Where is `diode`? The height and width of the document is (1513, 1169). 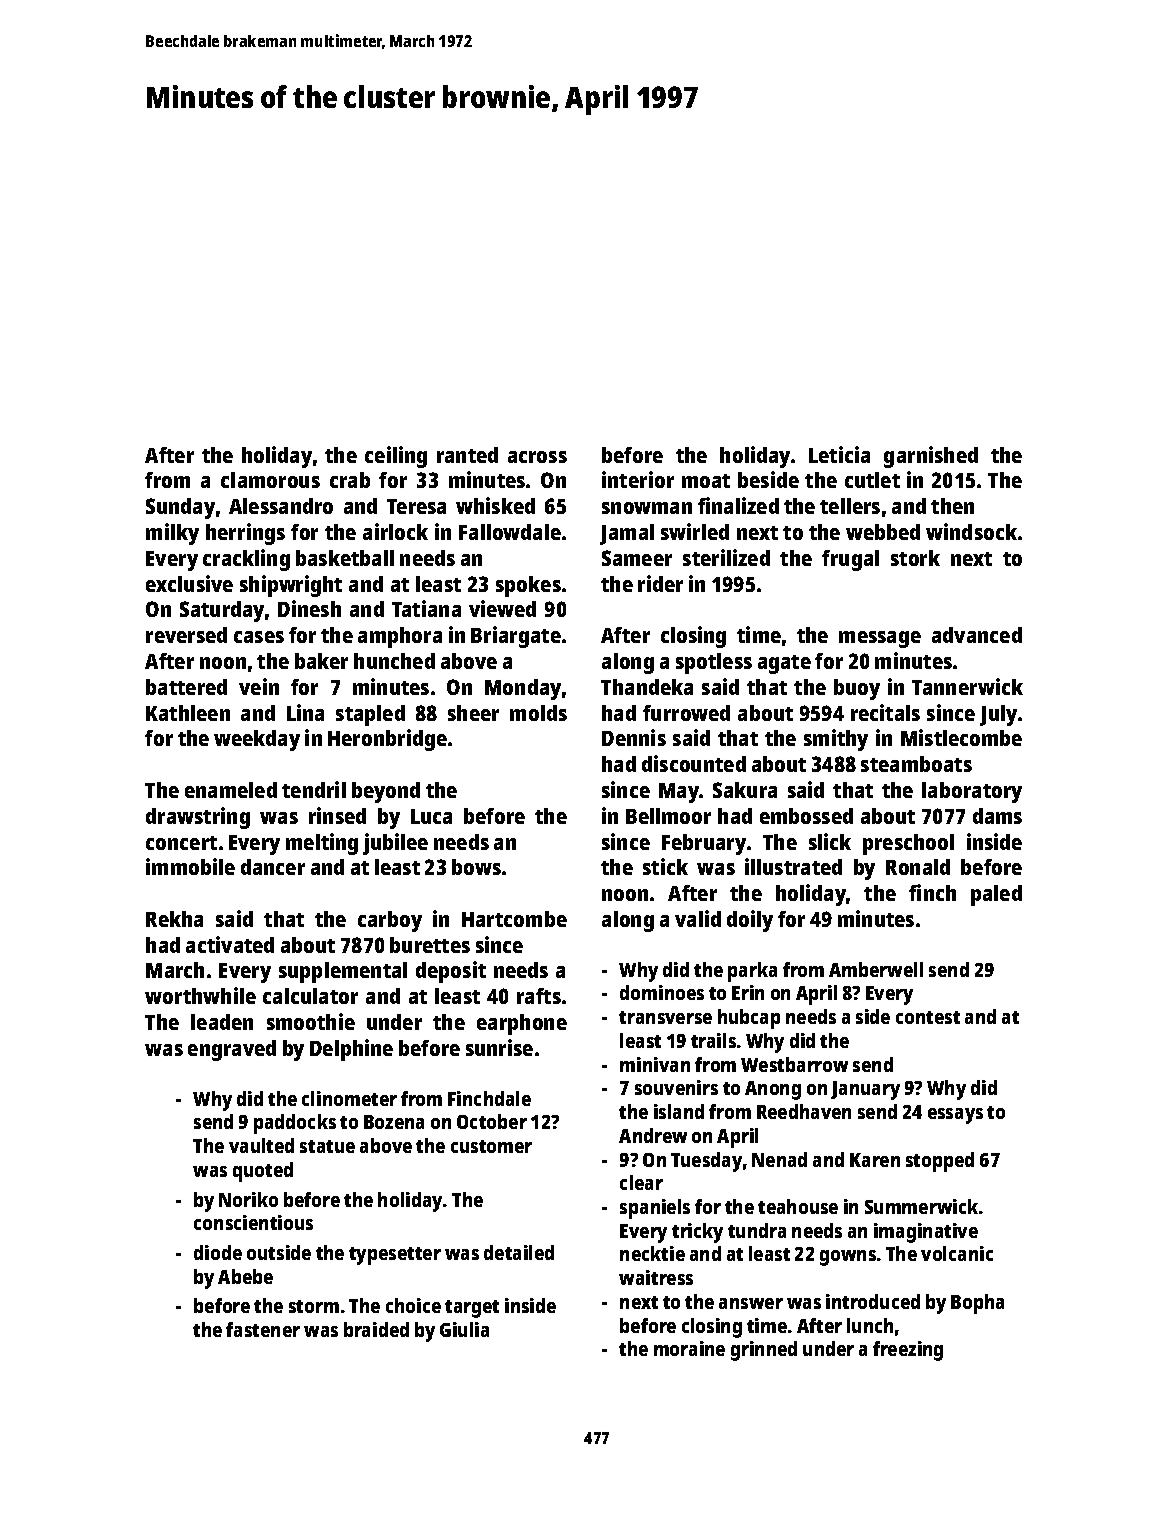 diode is located at coordinates (218, 1252).
